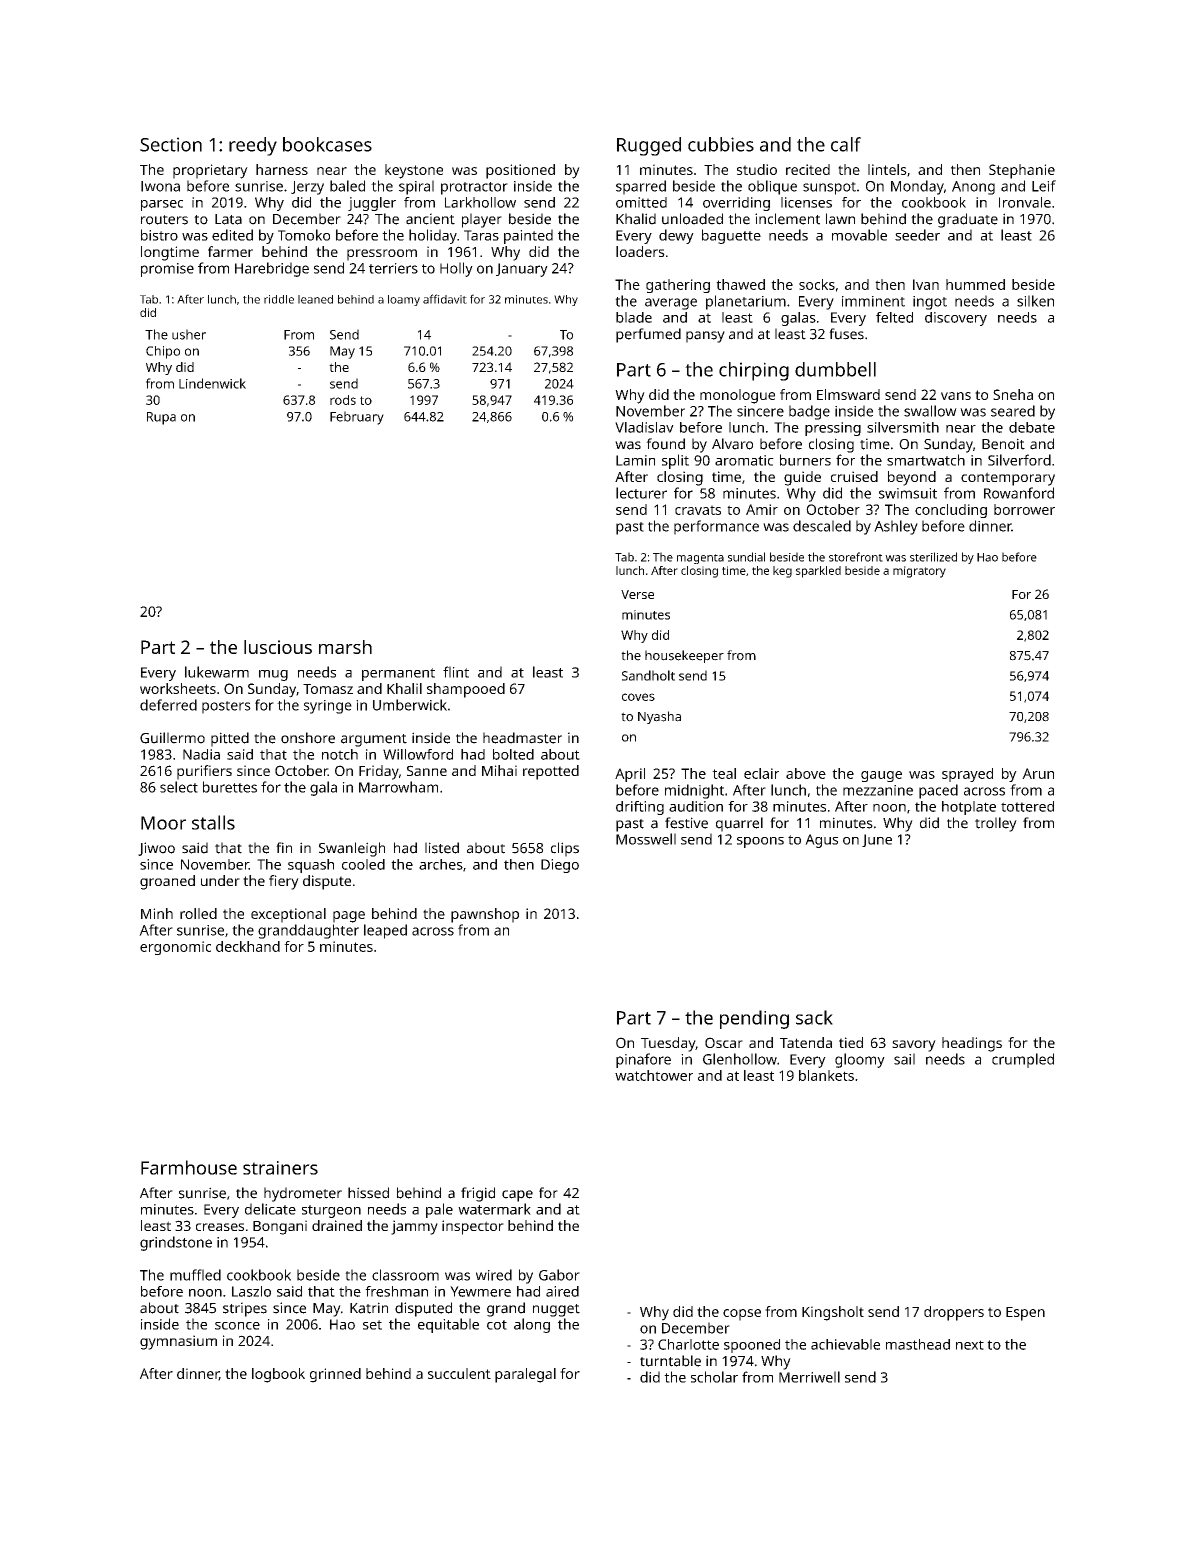  What do you see at coordinates (163, 352) in the document?
I see `Chipo` at bounding box center [163, 352].
